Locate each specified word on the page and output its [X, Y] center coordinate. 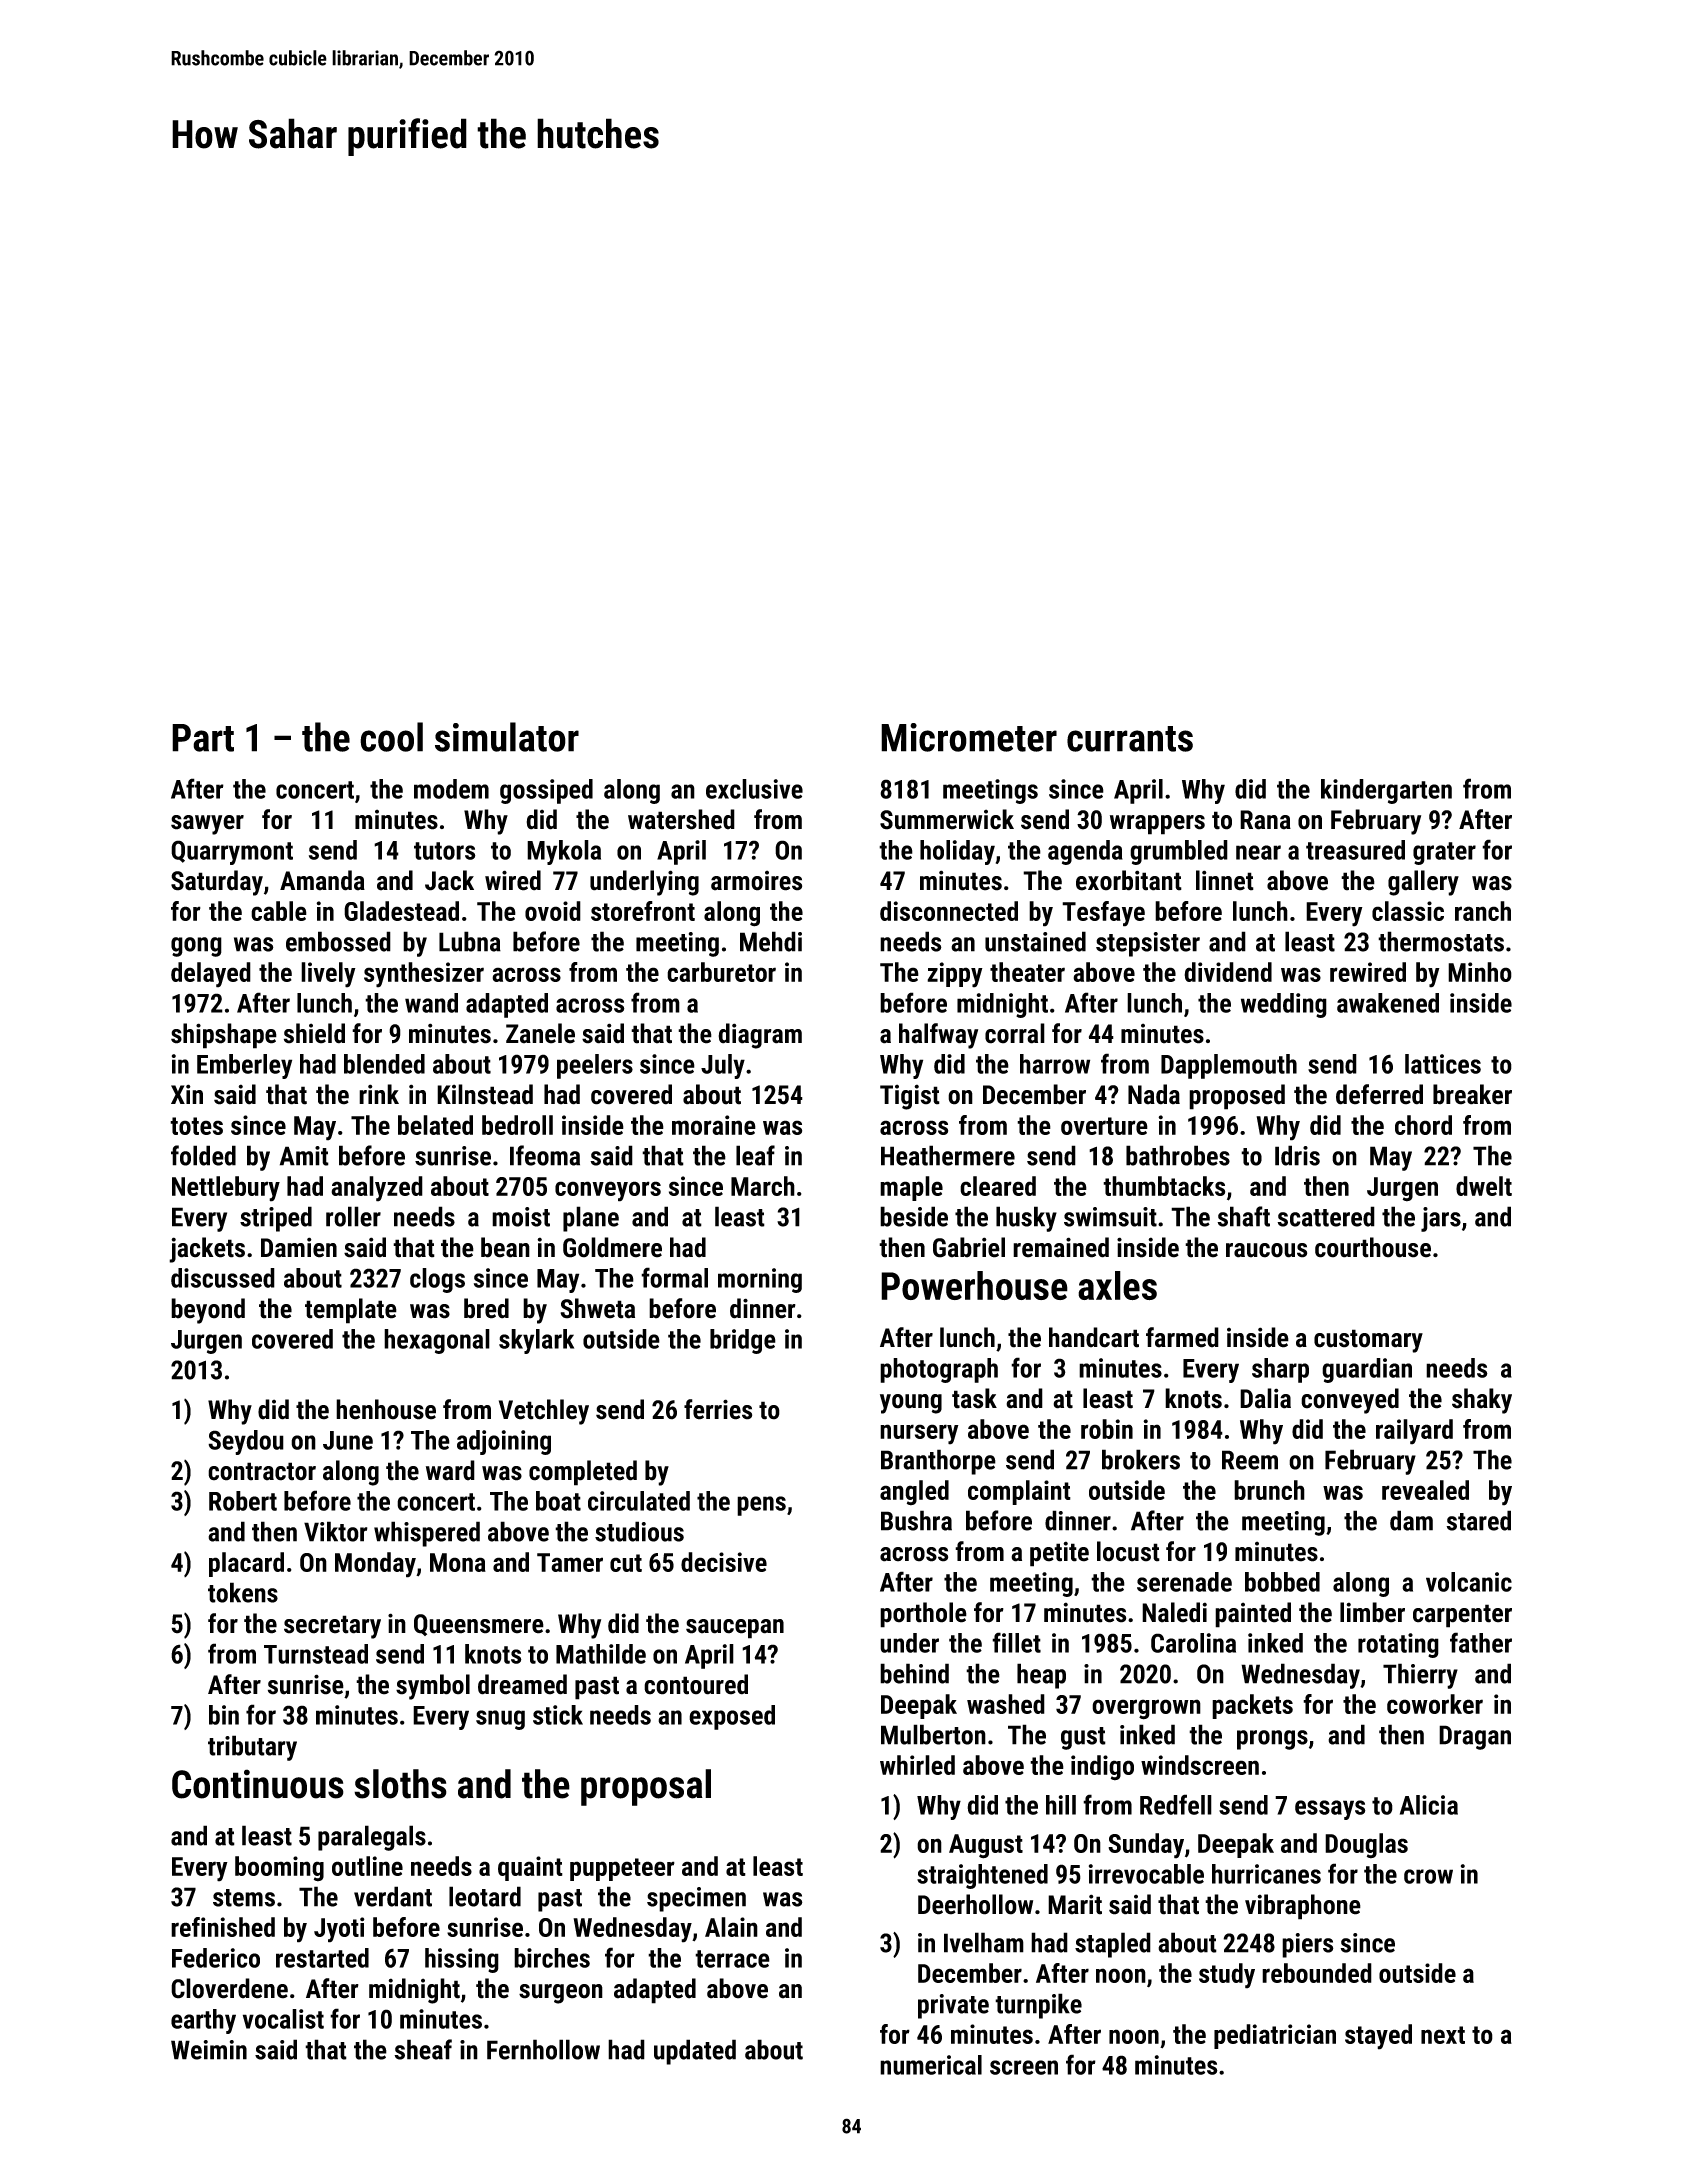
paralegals [372, 1838]
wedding [1284, 1005]
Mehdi [771, 941]
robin [1107, 1429]
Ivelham [984, 1942]
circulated [639, 1501]
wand [431, 1003]
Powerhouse [974, 1285]
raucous [1266, 1250]
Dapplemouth [1229, 1066]
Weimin [209, 2050]
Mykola [564, 852]
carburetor [721, 972]
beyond [208, 1311]
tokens [243, 1592]
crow [1428, 1876]
